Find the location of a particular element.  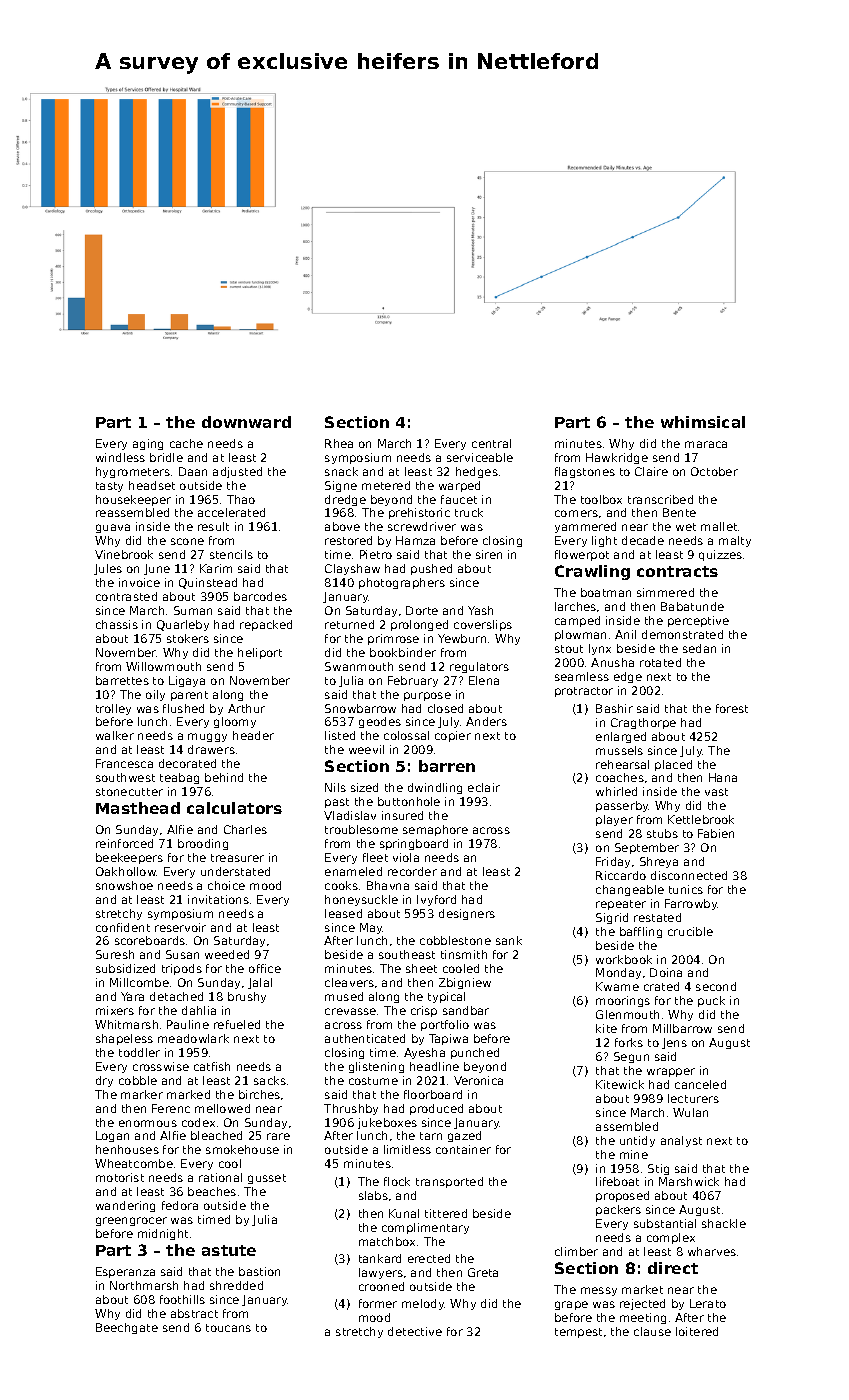

scone is located at coordinates (187, 541).
